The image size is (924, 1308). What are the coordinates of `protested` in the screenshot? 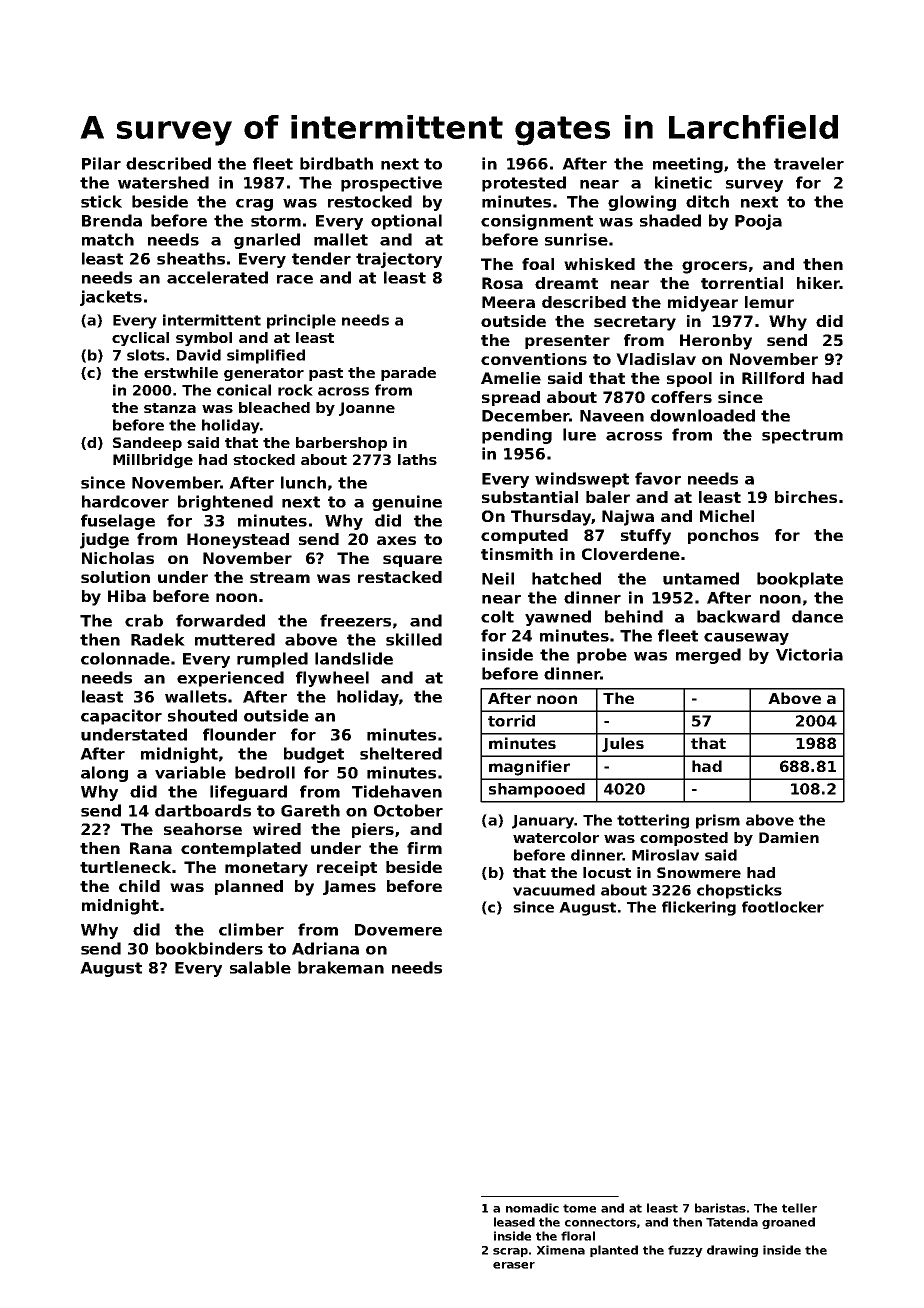 It's located at (524, 184).
